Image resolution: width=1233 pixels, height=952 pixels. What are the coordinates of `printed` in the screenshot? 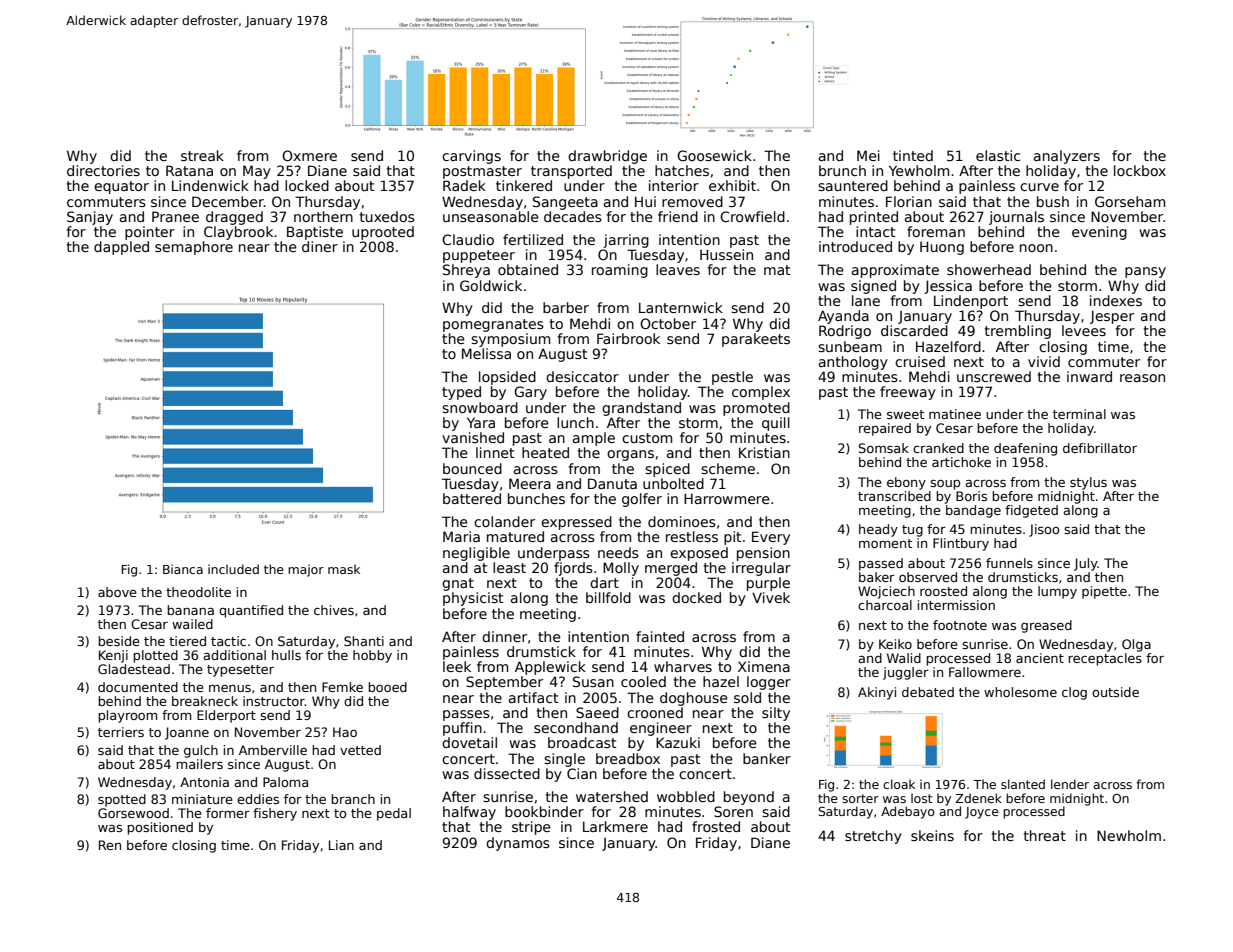 It's located at (874, 218).
